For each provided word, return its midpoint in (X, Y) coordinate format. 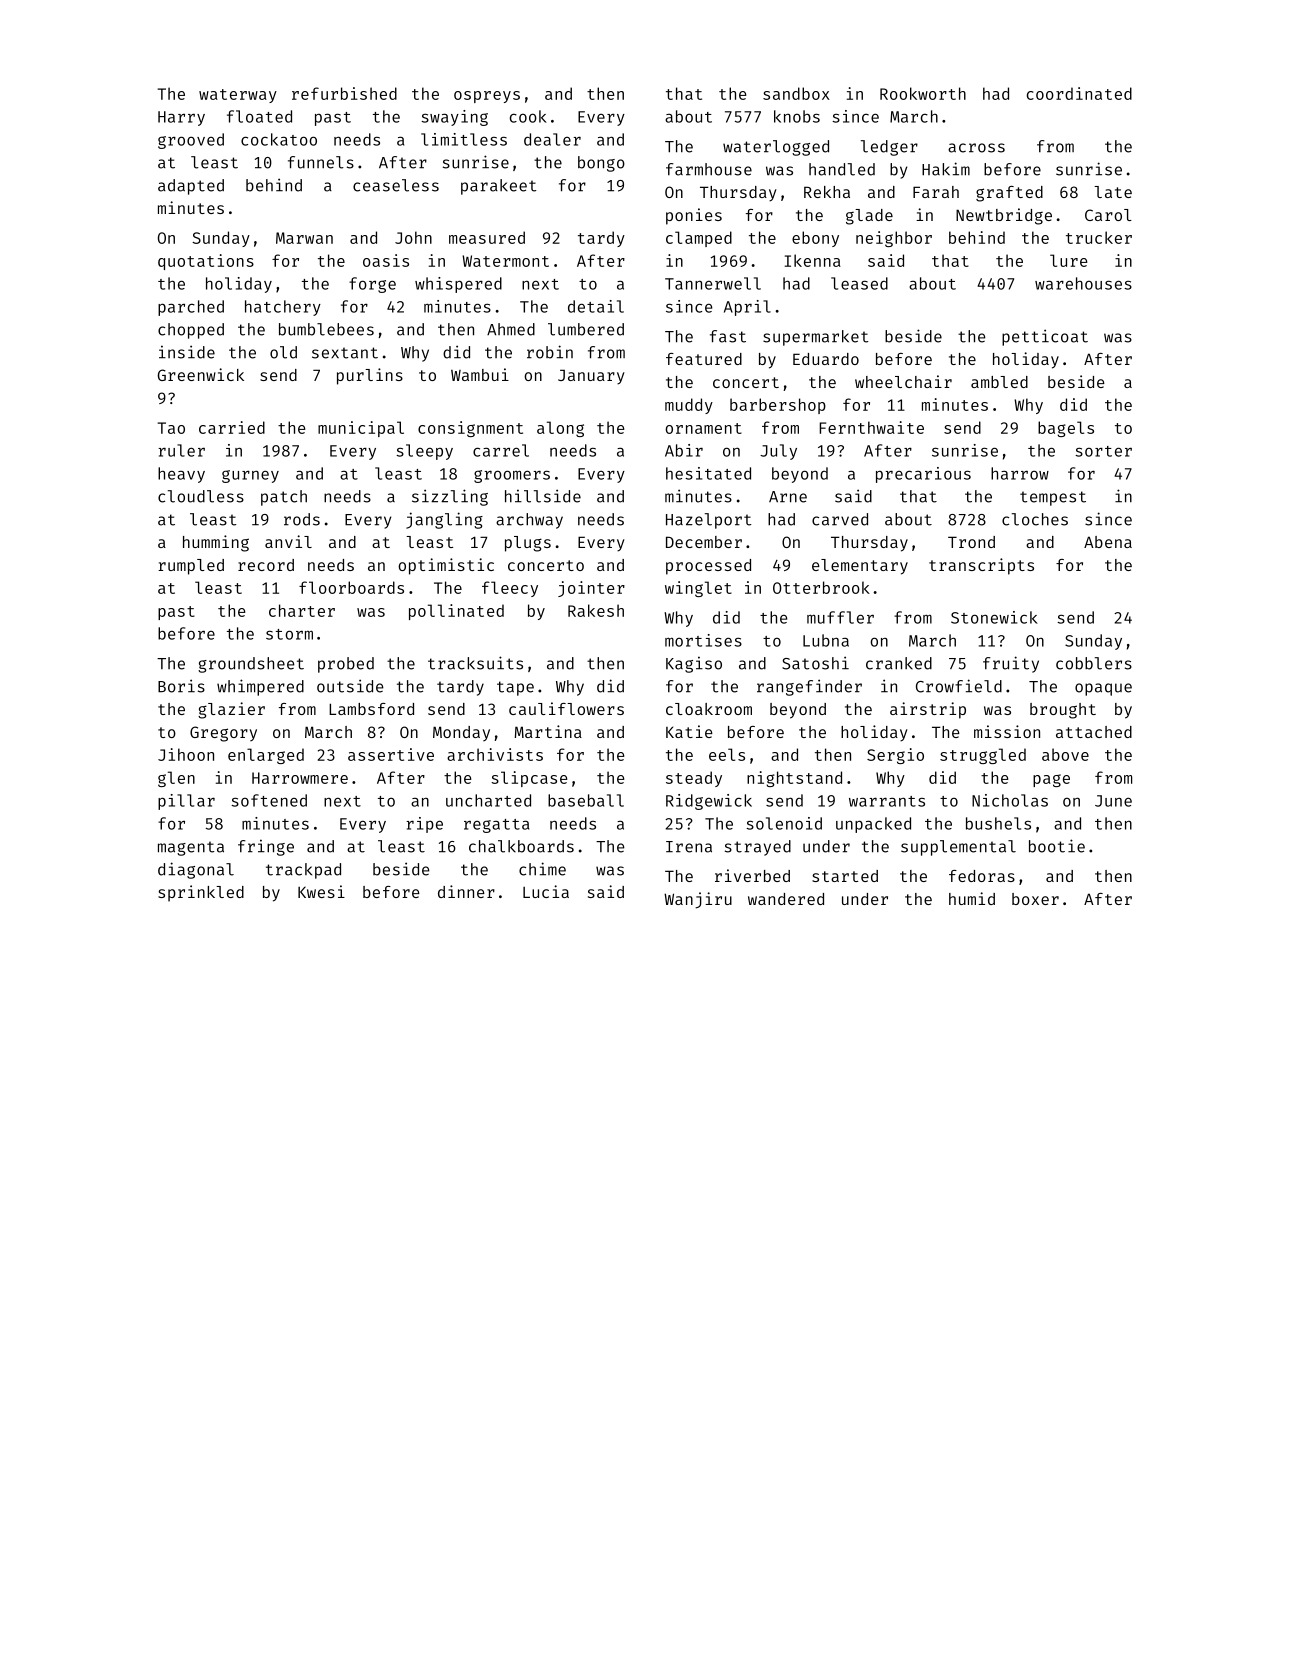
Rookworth (923, 93)
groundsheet (251, 665)
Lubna (826, 640)
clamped (699, 239)
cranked (899, 663)
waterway (238, 96)
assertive (391, 754)
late (1113, 192)
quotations (206, 262)
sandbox (796, 93)
